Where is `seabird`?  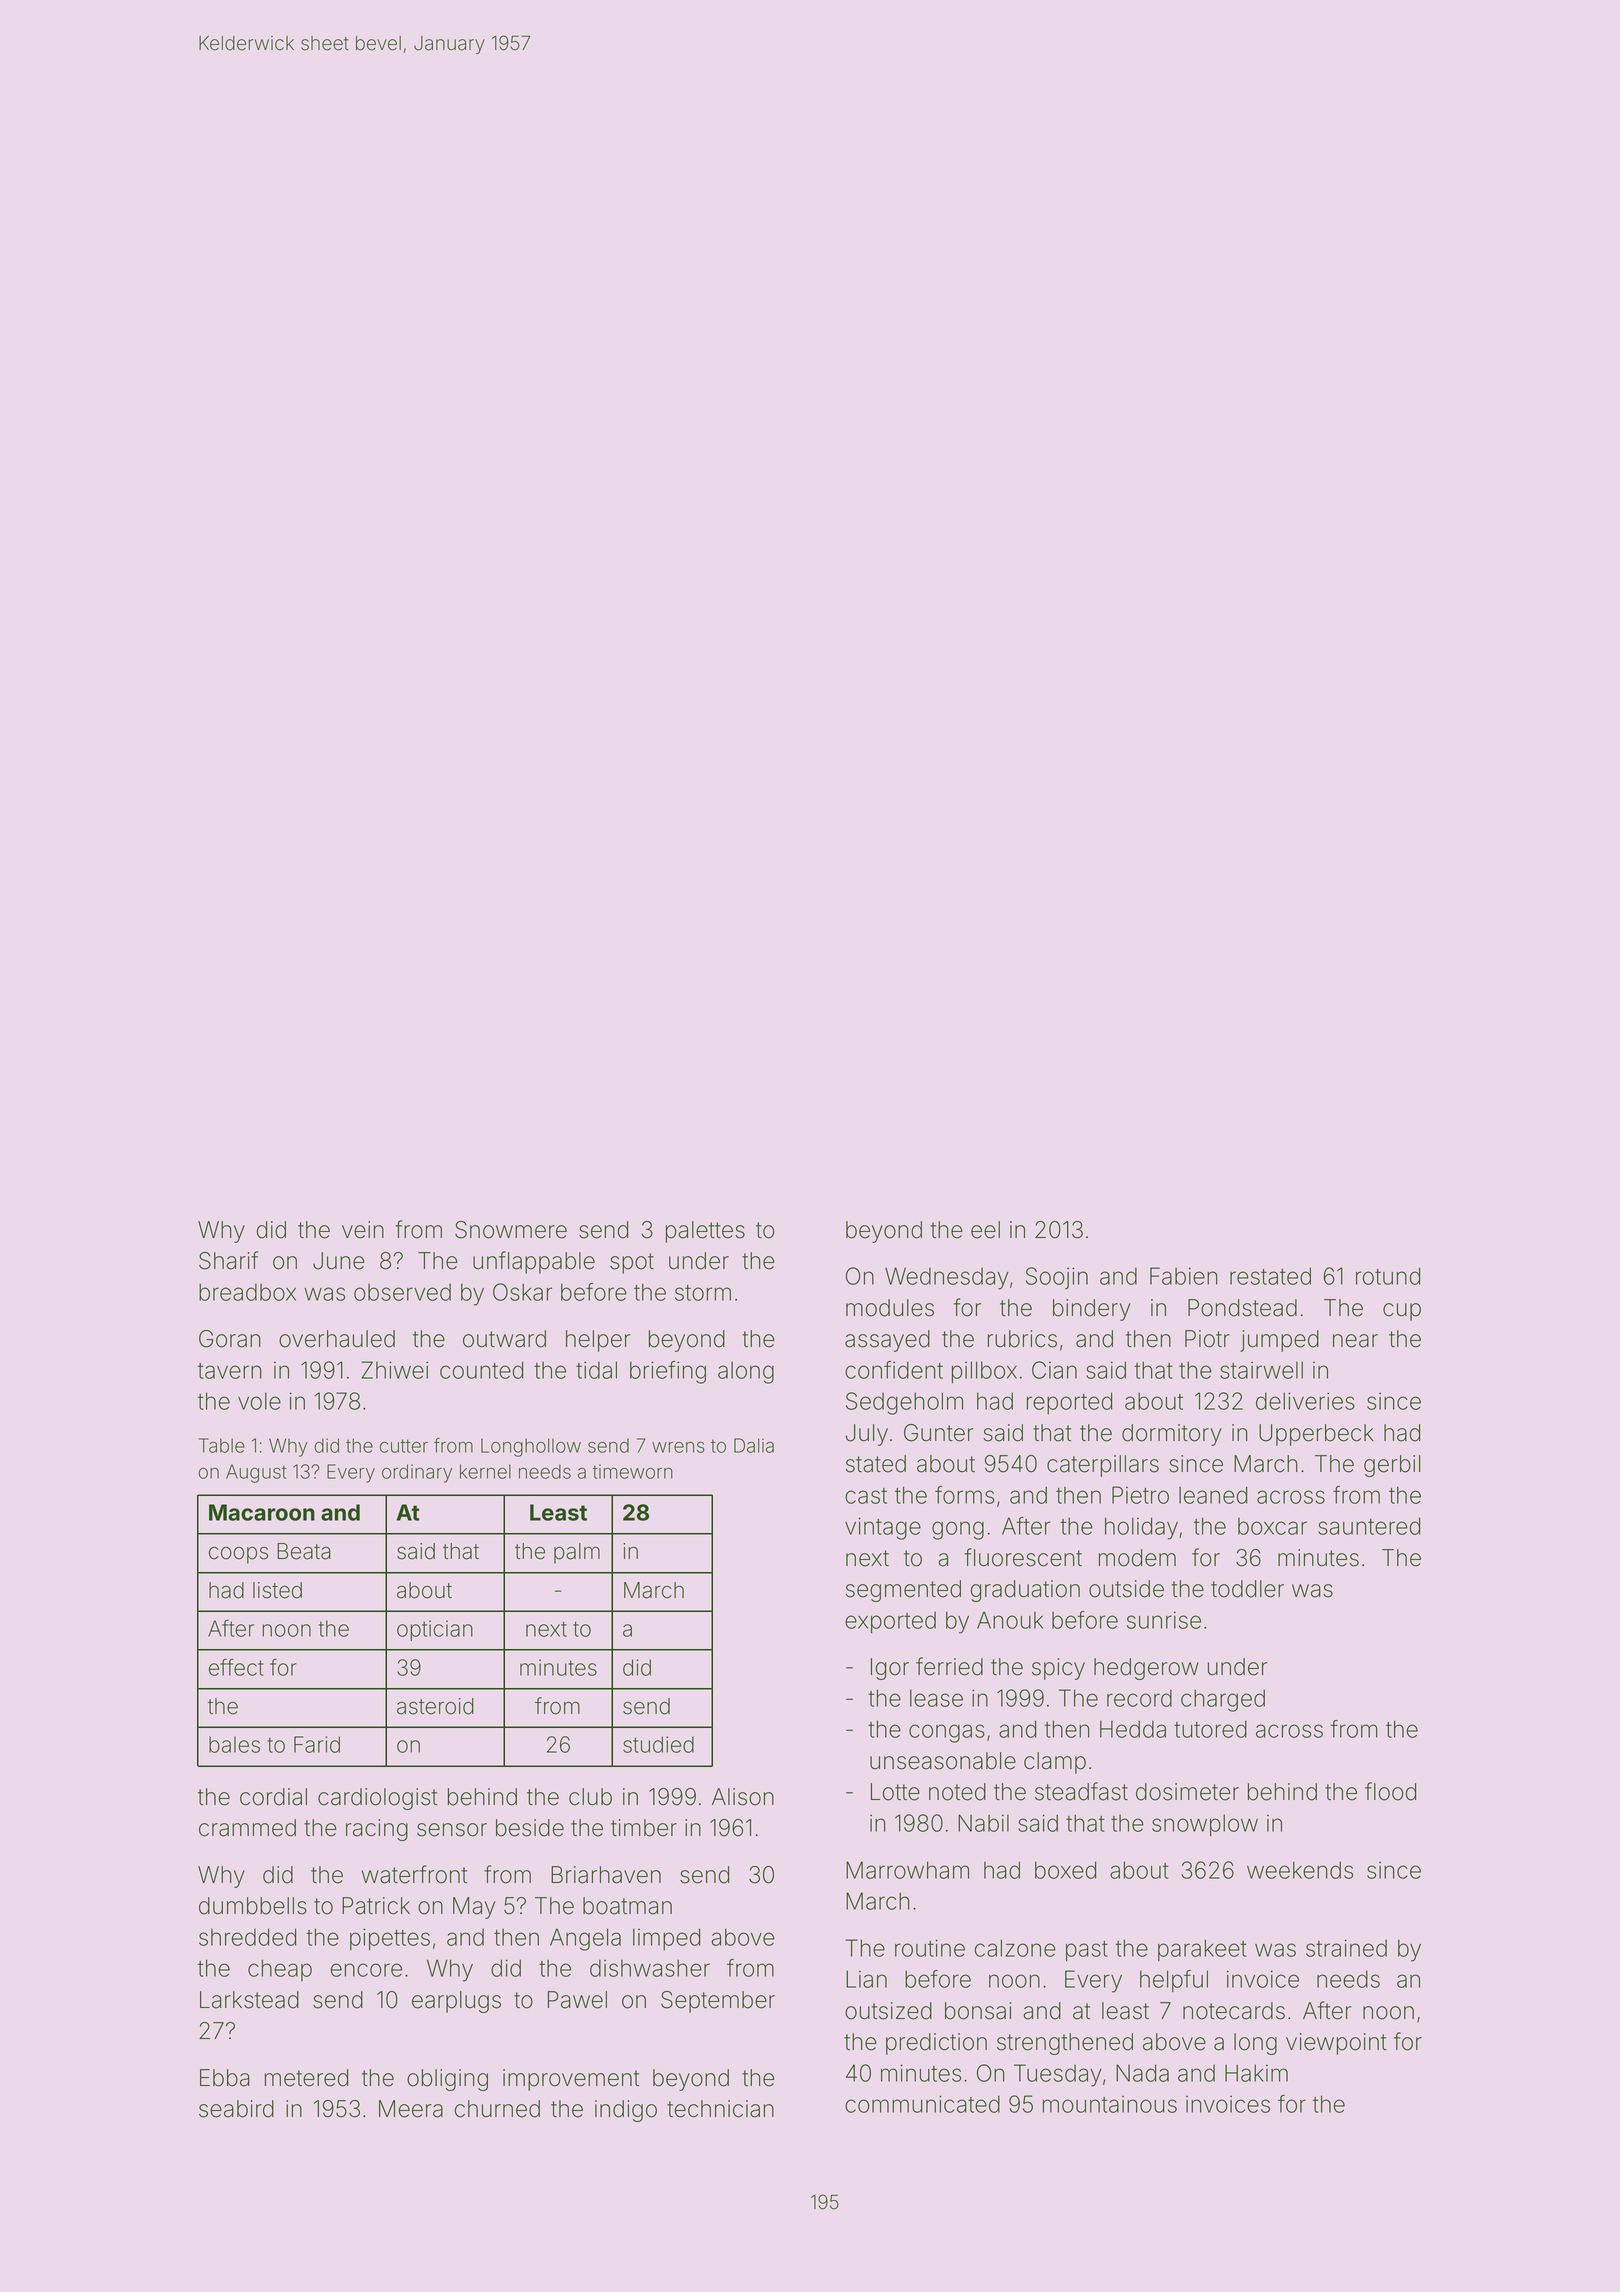
seabird is located at coordinates (236, 2109).
